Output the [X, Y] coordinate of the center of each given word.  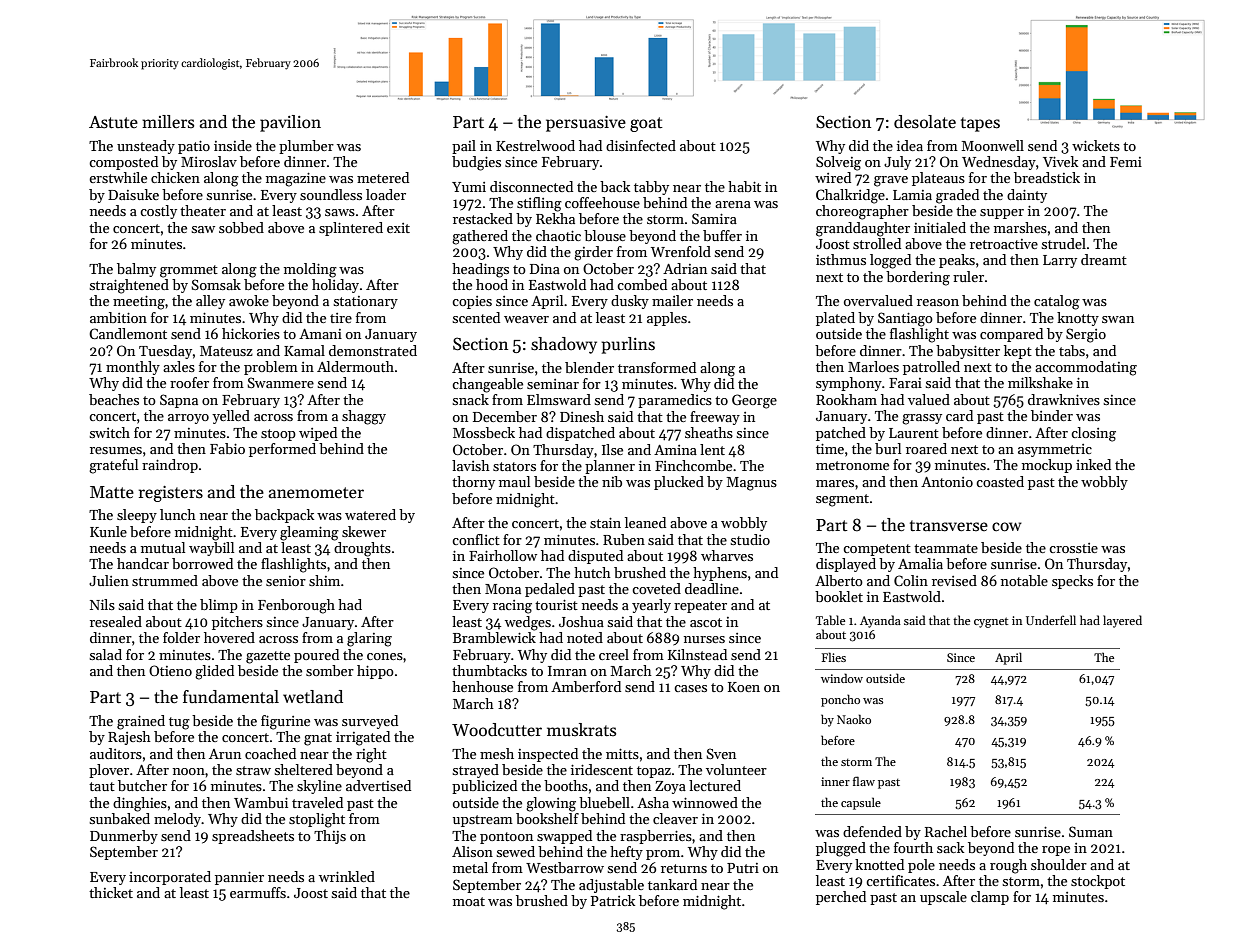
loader [386, 194]
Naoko [854, 719]
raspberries [656, 837]
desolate [925, 122]
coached [270, 753]
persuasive [586, 124]
